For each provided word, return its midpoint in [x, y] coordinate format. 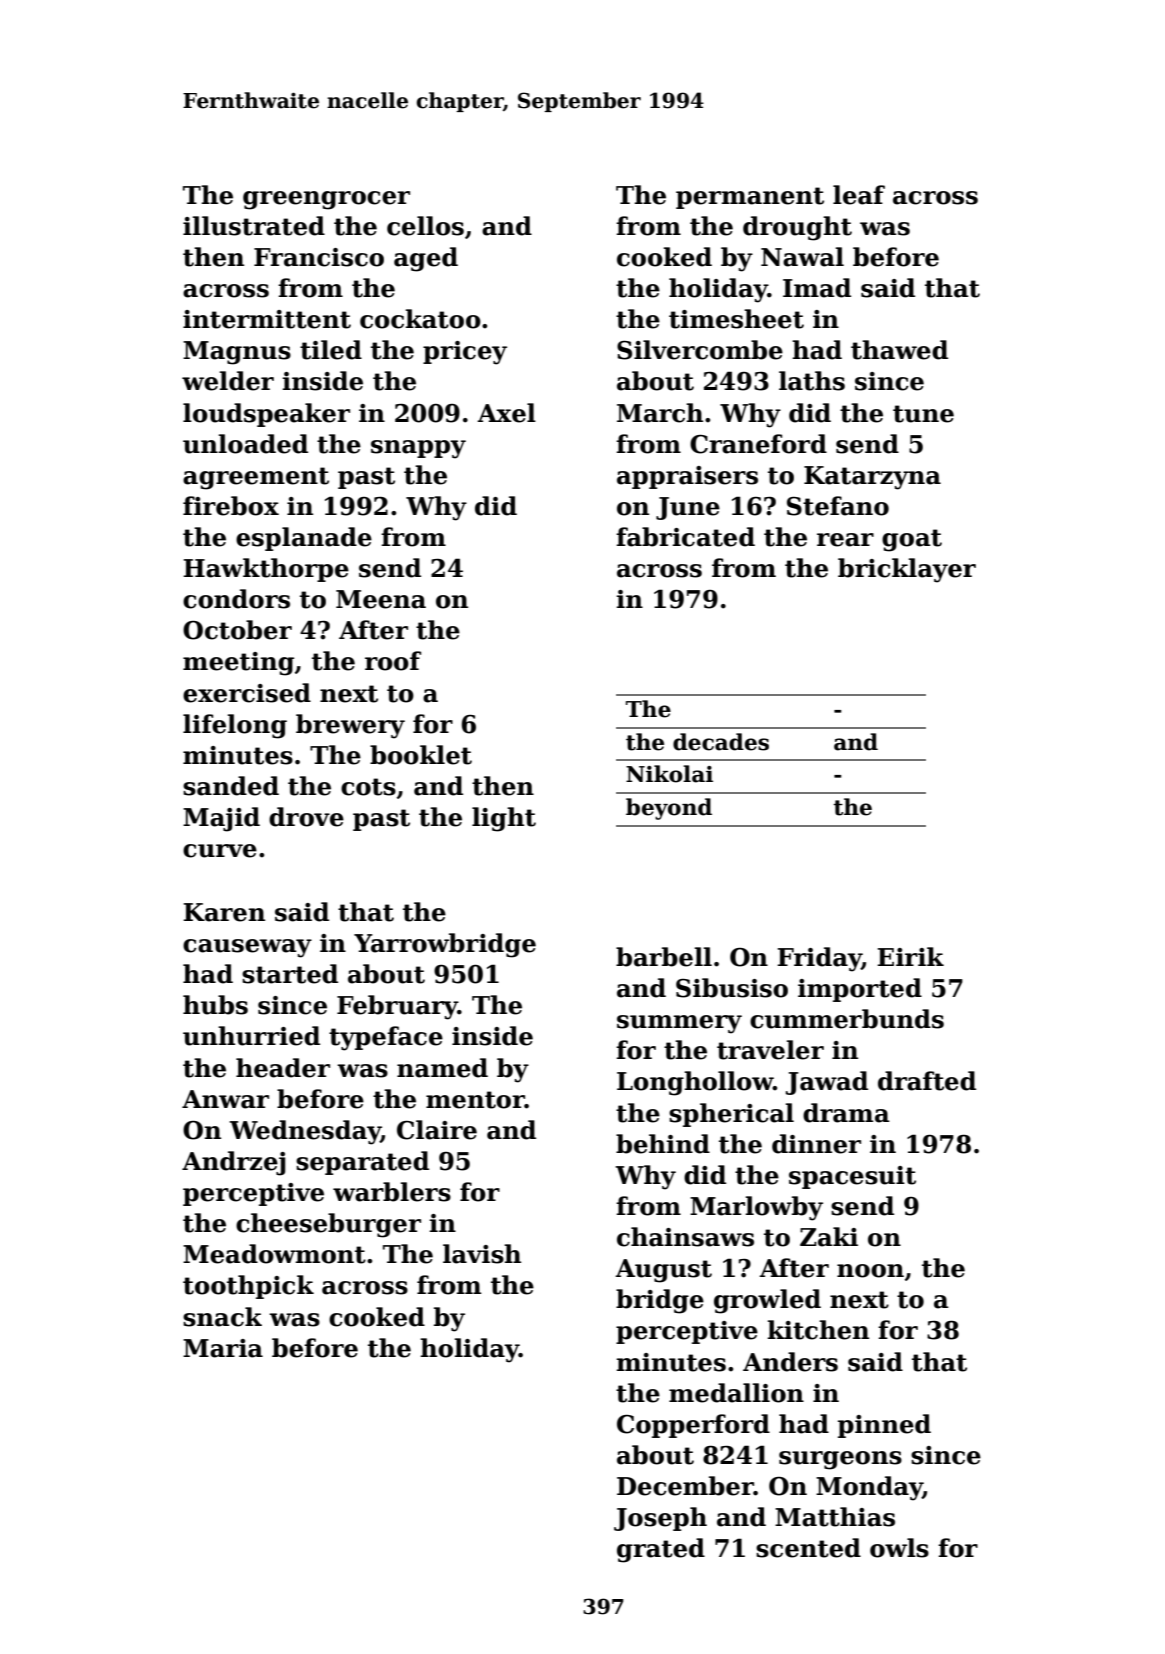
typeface [386, 1038]
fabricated [685, 537]
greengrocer [326, 200]
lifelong [235, 726]
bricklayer [907, 570]
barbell [664, 957]
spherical [731, 1115]
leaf [859, 195]
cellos [425, 226]
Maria [223, 1348]
